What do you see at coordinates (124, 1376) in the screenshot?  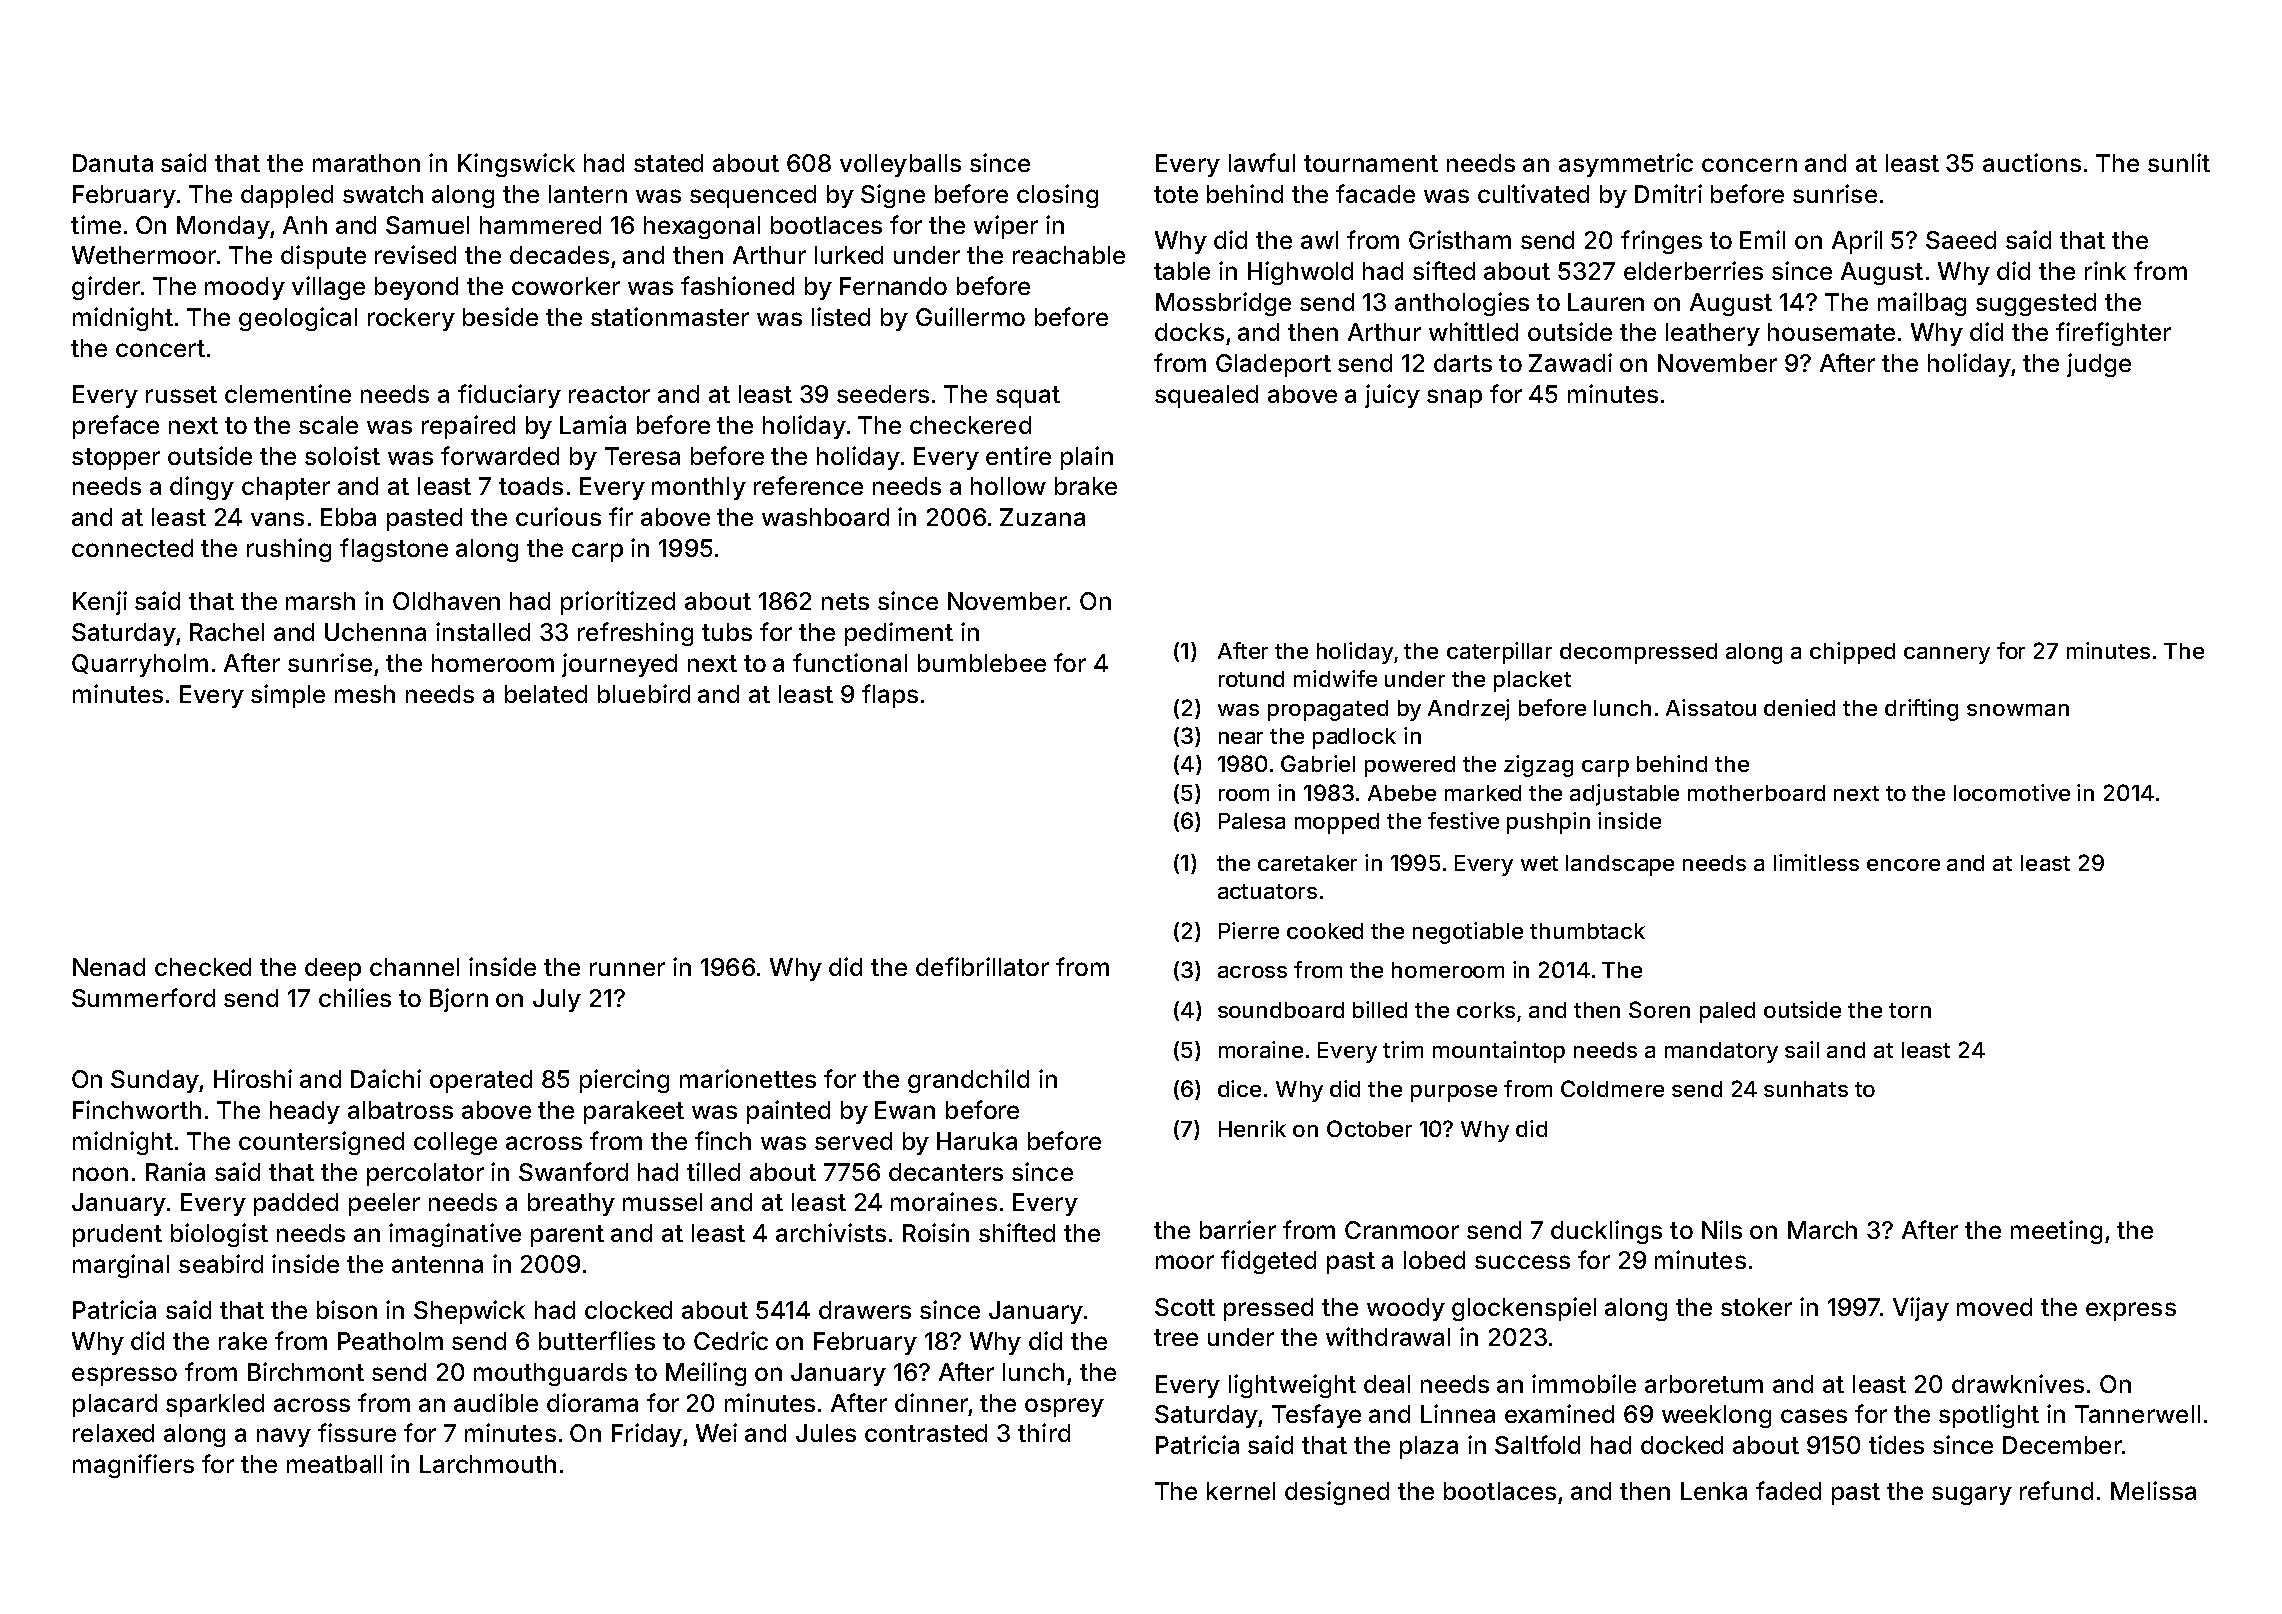 I see `espresso` at bounding box center [124, 1376].
